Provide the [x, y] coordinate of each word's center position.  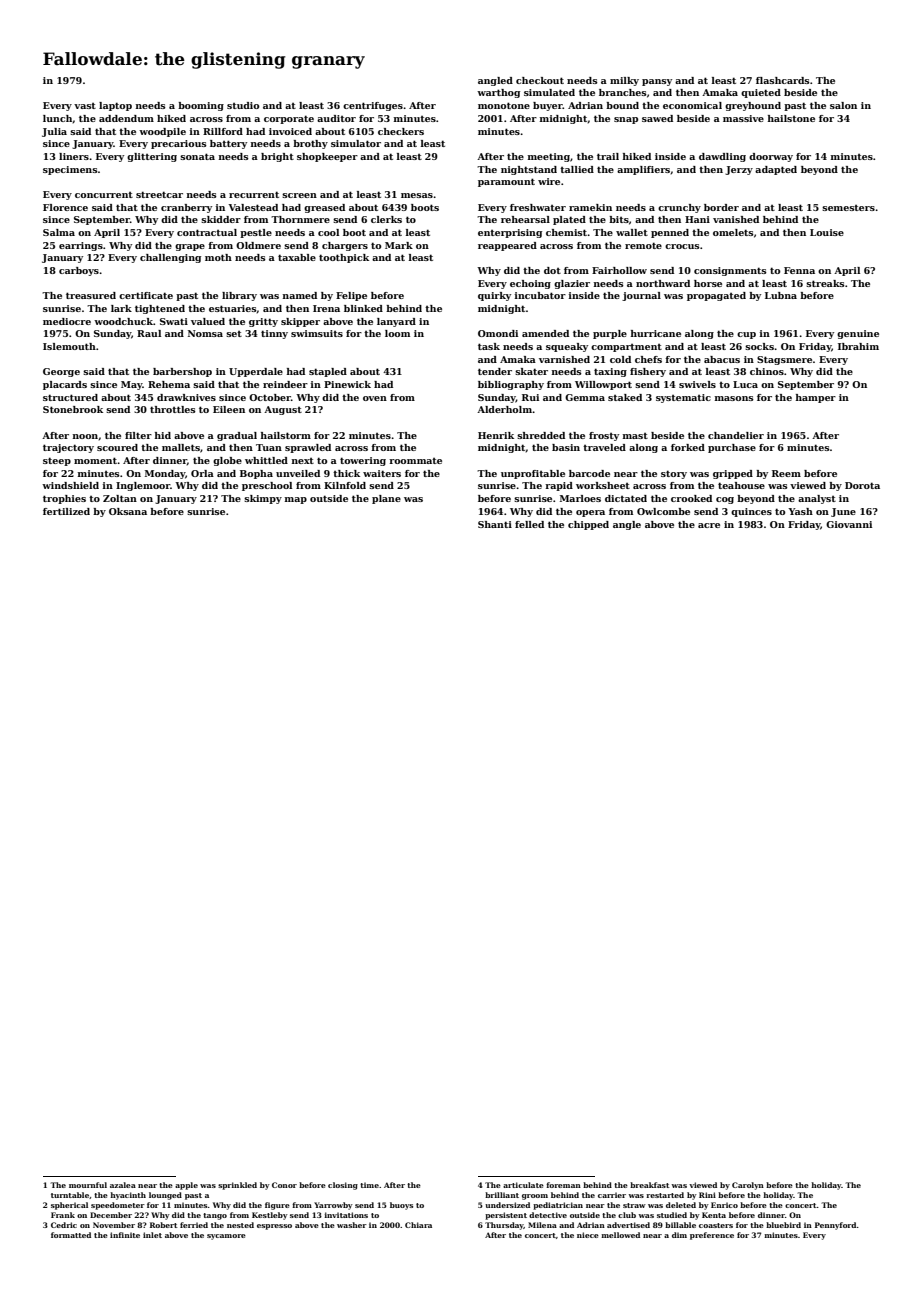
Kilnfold [345, 485]
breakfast [650, 1185]
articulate [523, 1185]
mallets [181, 447]
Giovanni [849, 524]
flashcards [783, 80]
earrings [81, 246]
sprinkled [237, 1186]
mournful [88, 1185]
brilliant [502, 1195]
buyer [548, 106]
